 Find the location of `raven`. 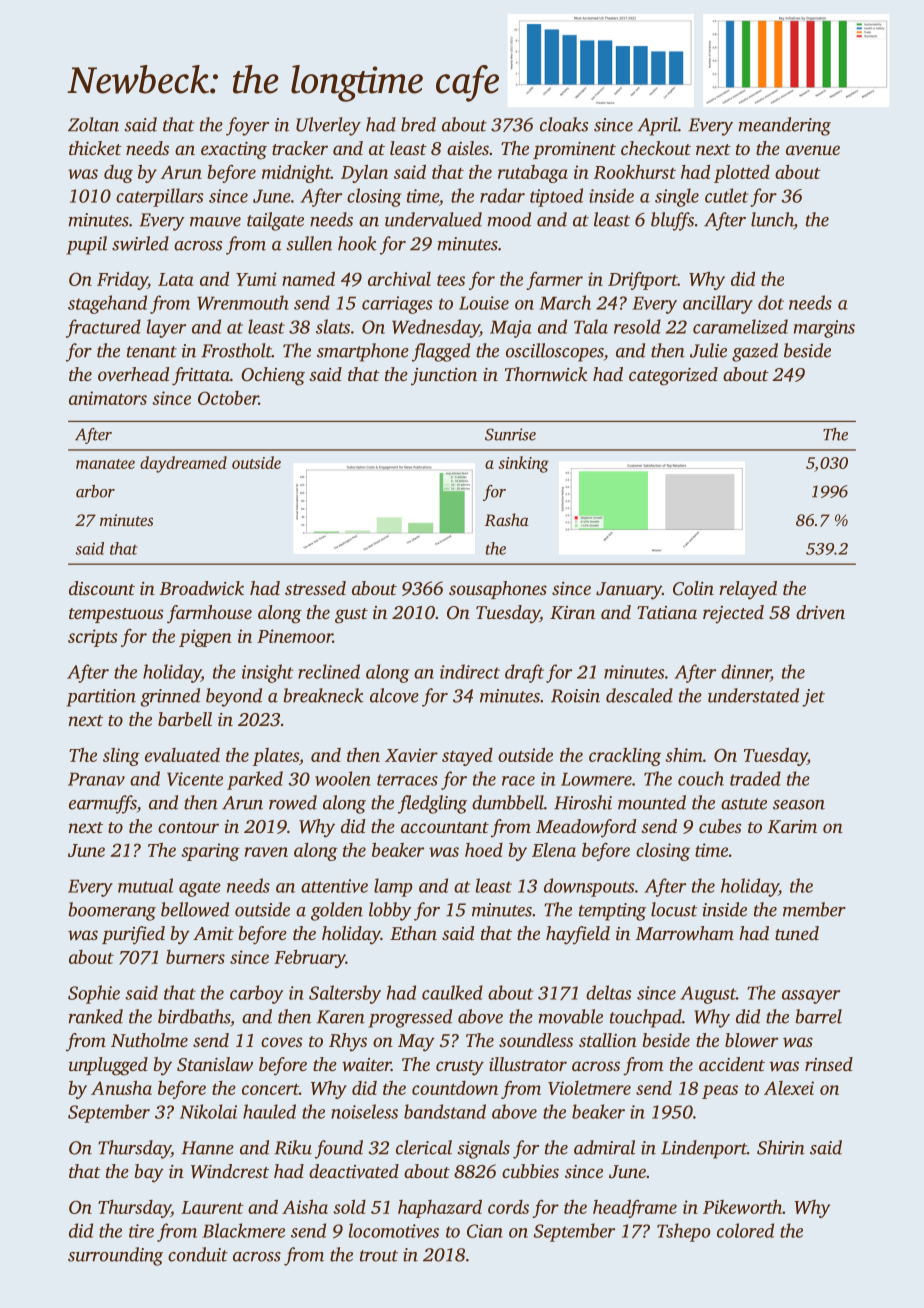

raven is located at coordinates (266, 852).
